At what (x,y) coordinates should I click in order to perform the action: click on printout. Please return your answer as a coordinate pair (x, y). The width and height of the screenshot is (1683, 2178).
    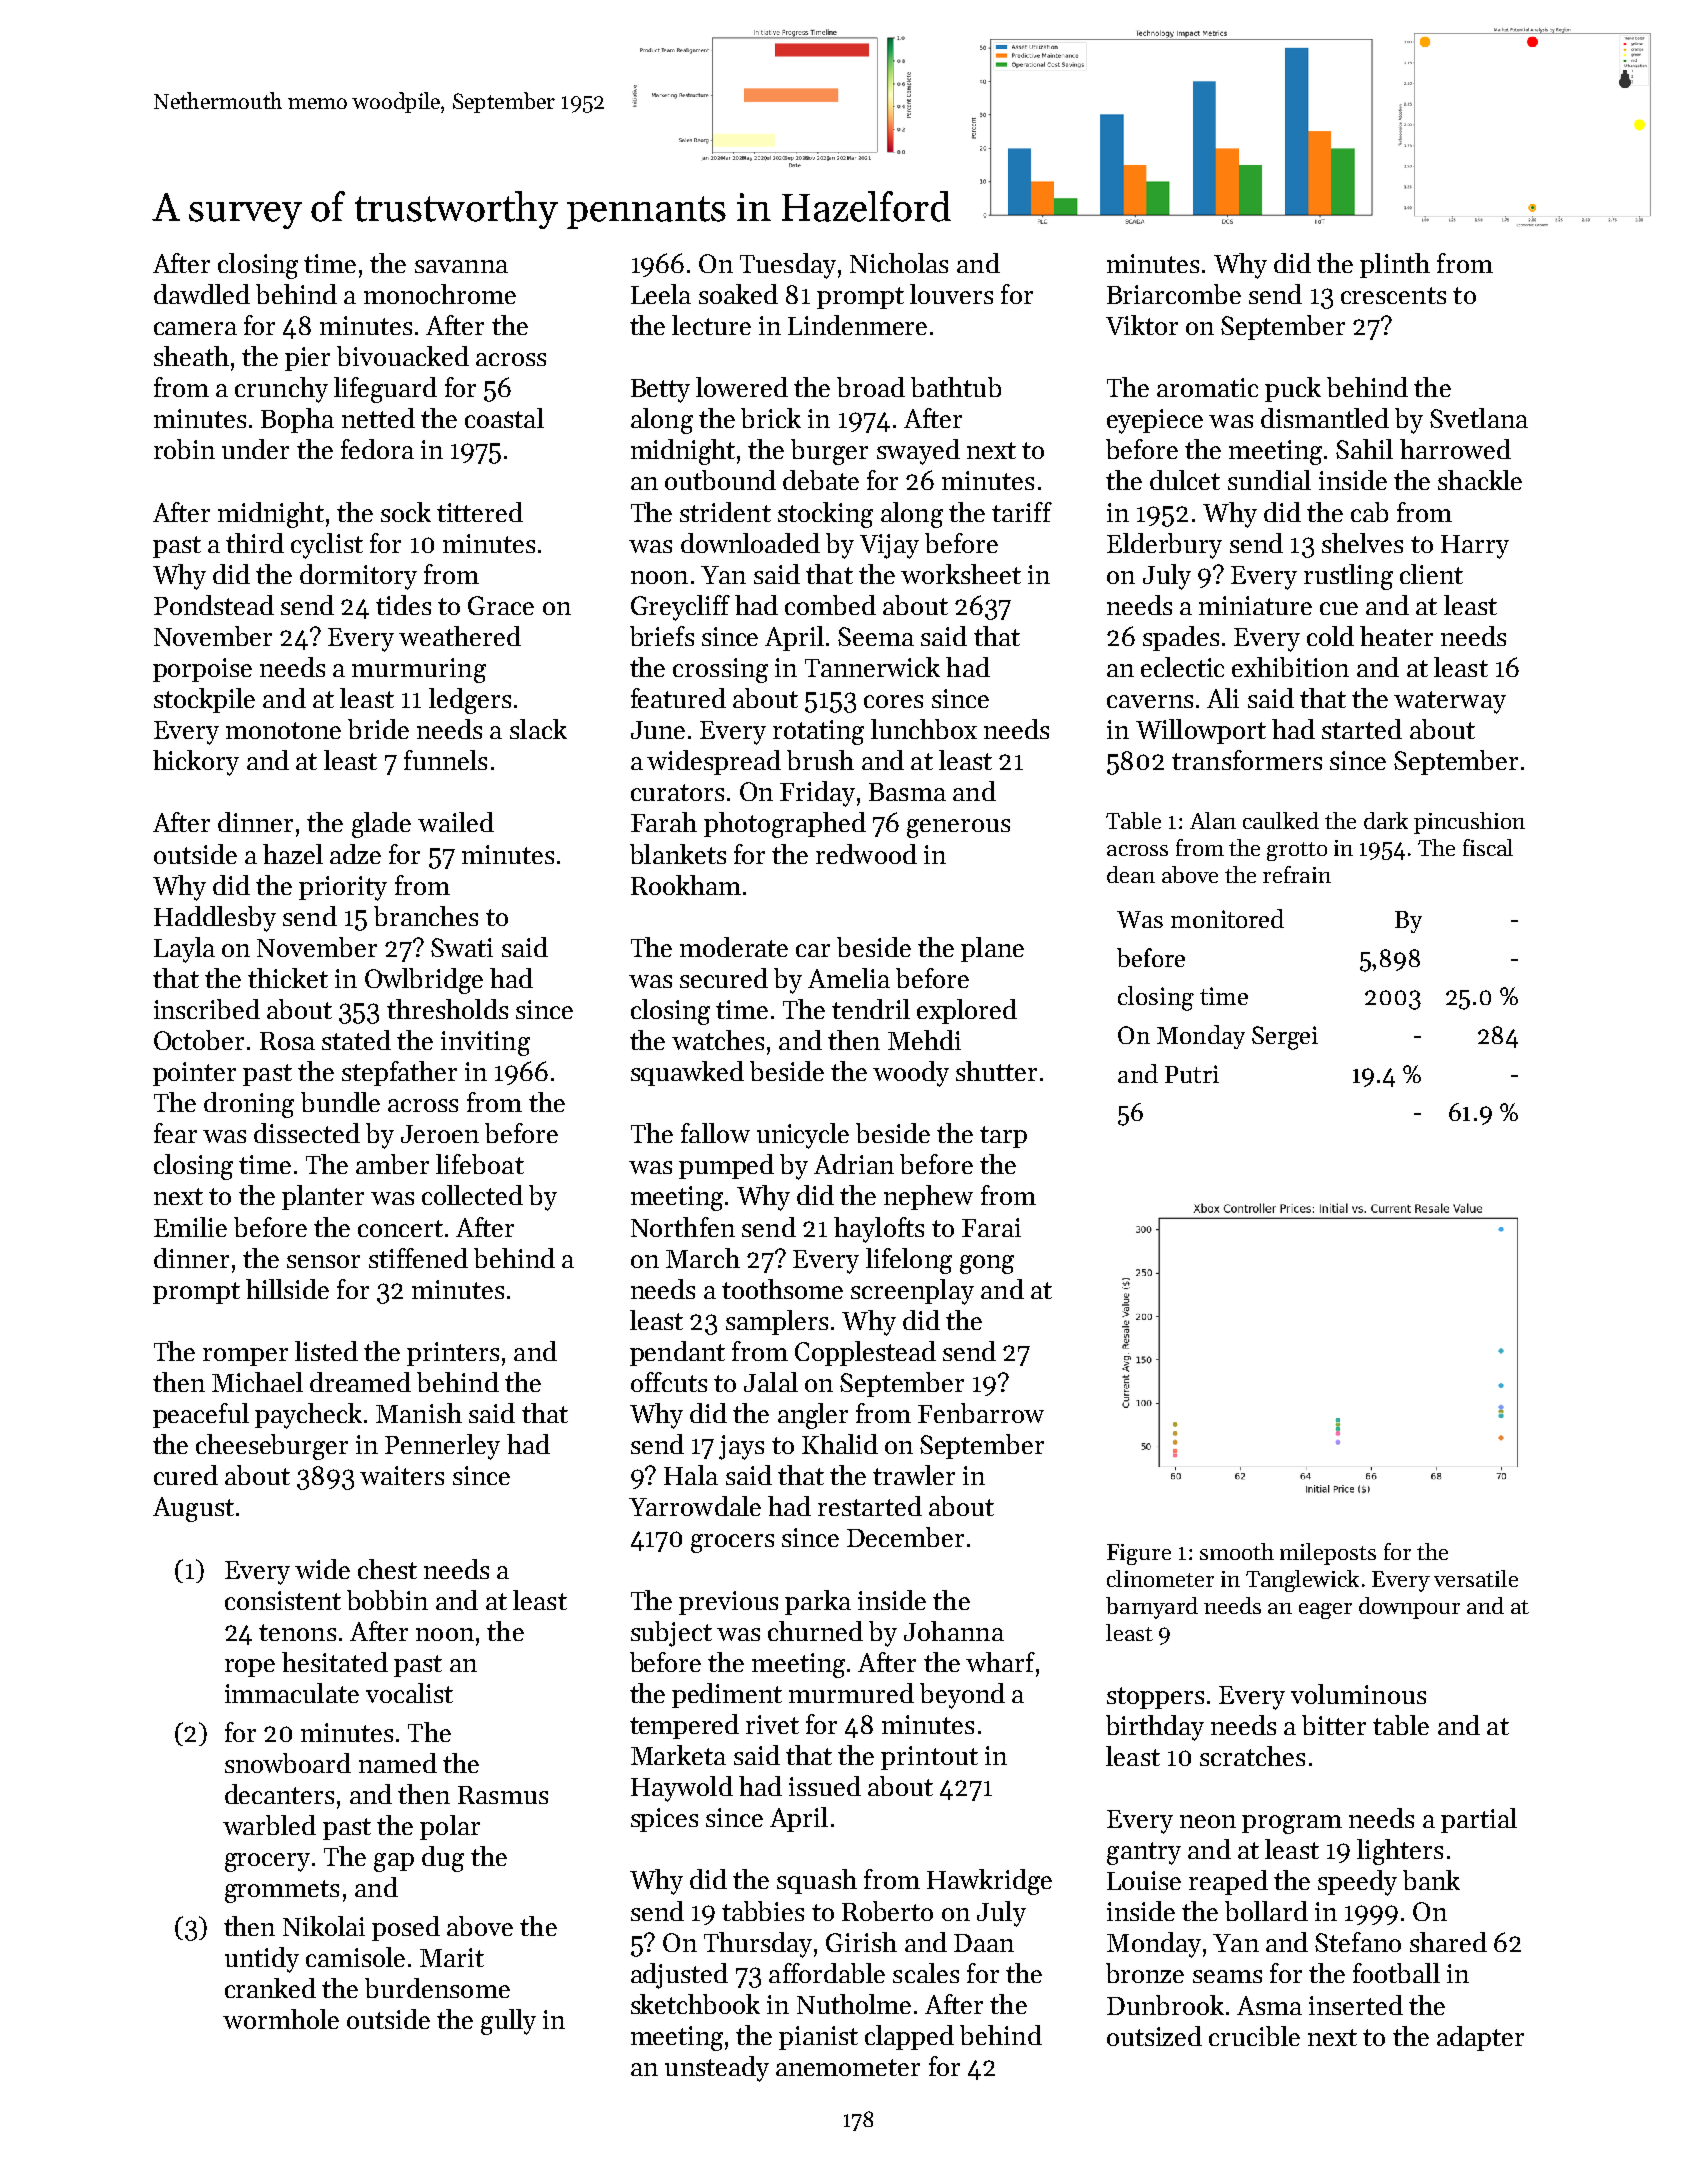
    Looking at the image, I should click on (929, 1758).
